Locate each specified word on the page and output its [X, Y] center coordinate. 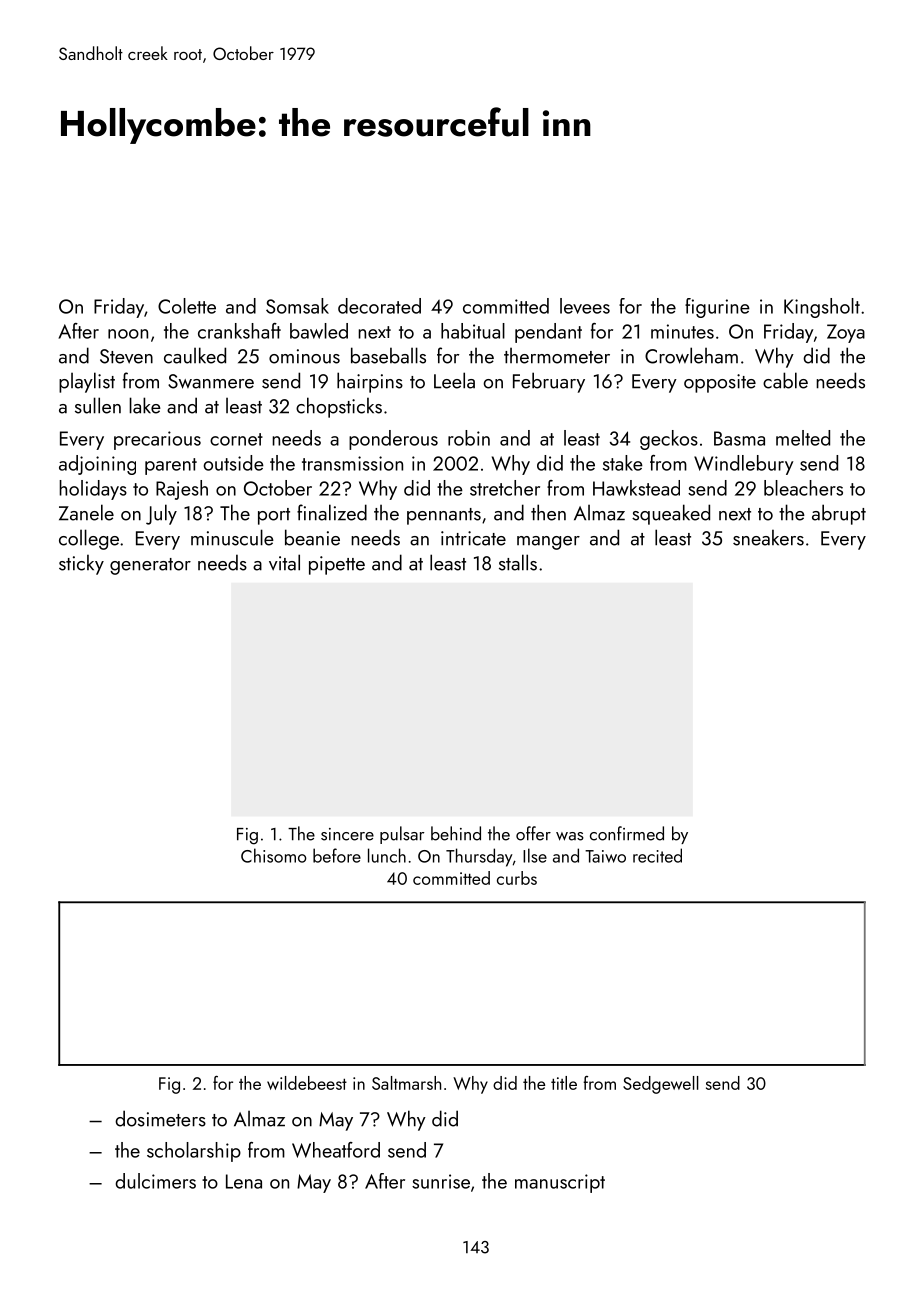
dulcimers [155, 1181]
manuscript [560, 1183]
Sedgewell [661, 1085]
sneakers [768, 537]
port [274, 516]
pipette [337, 565]
